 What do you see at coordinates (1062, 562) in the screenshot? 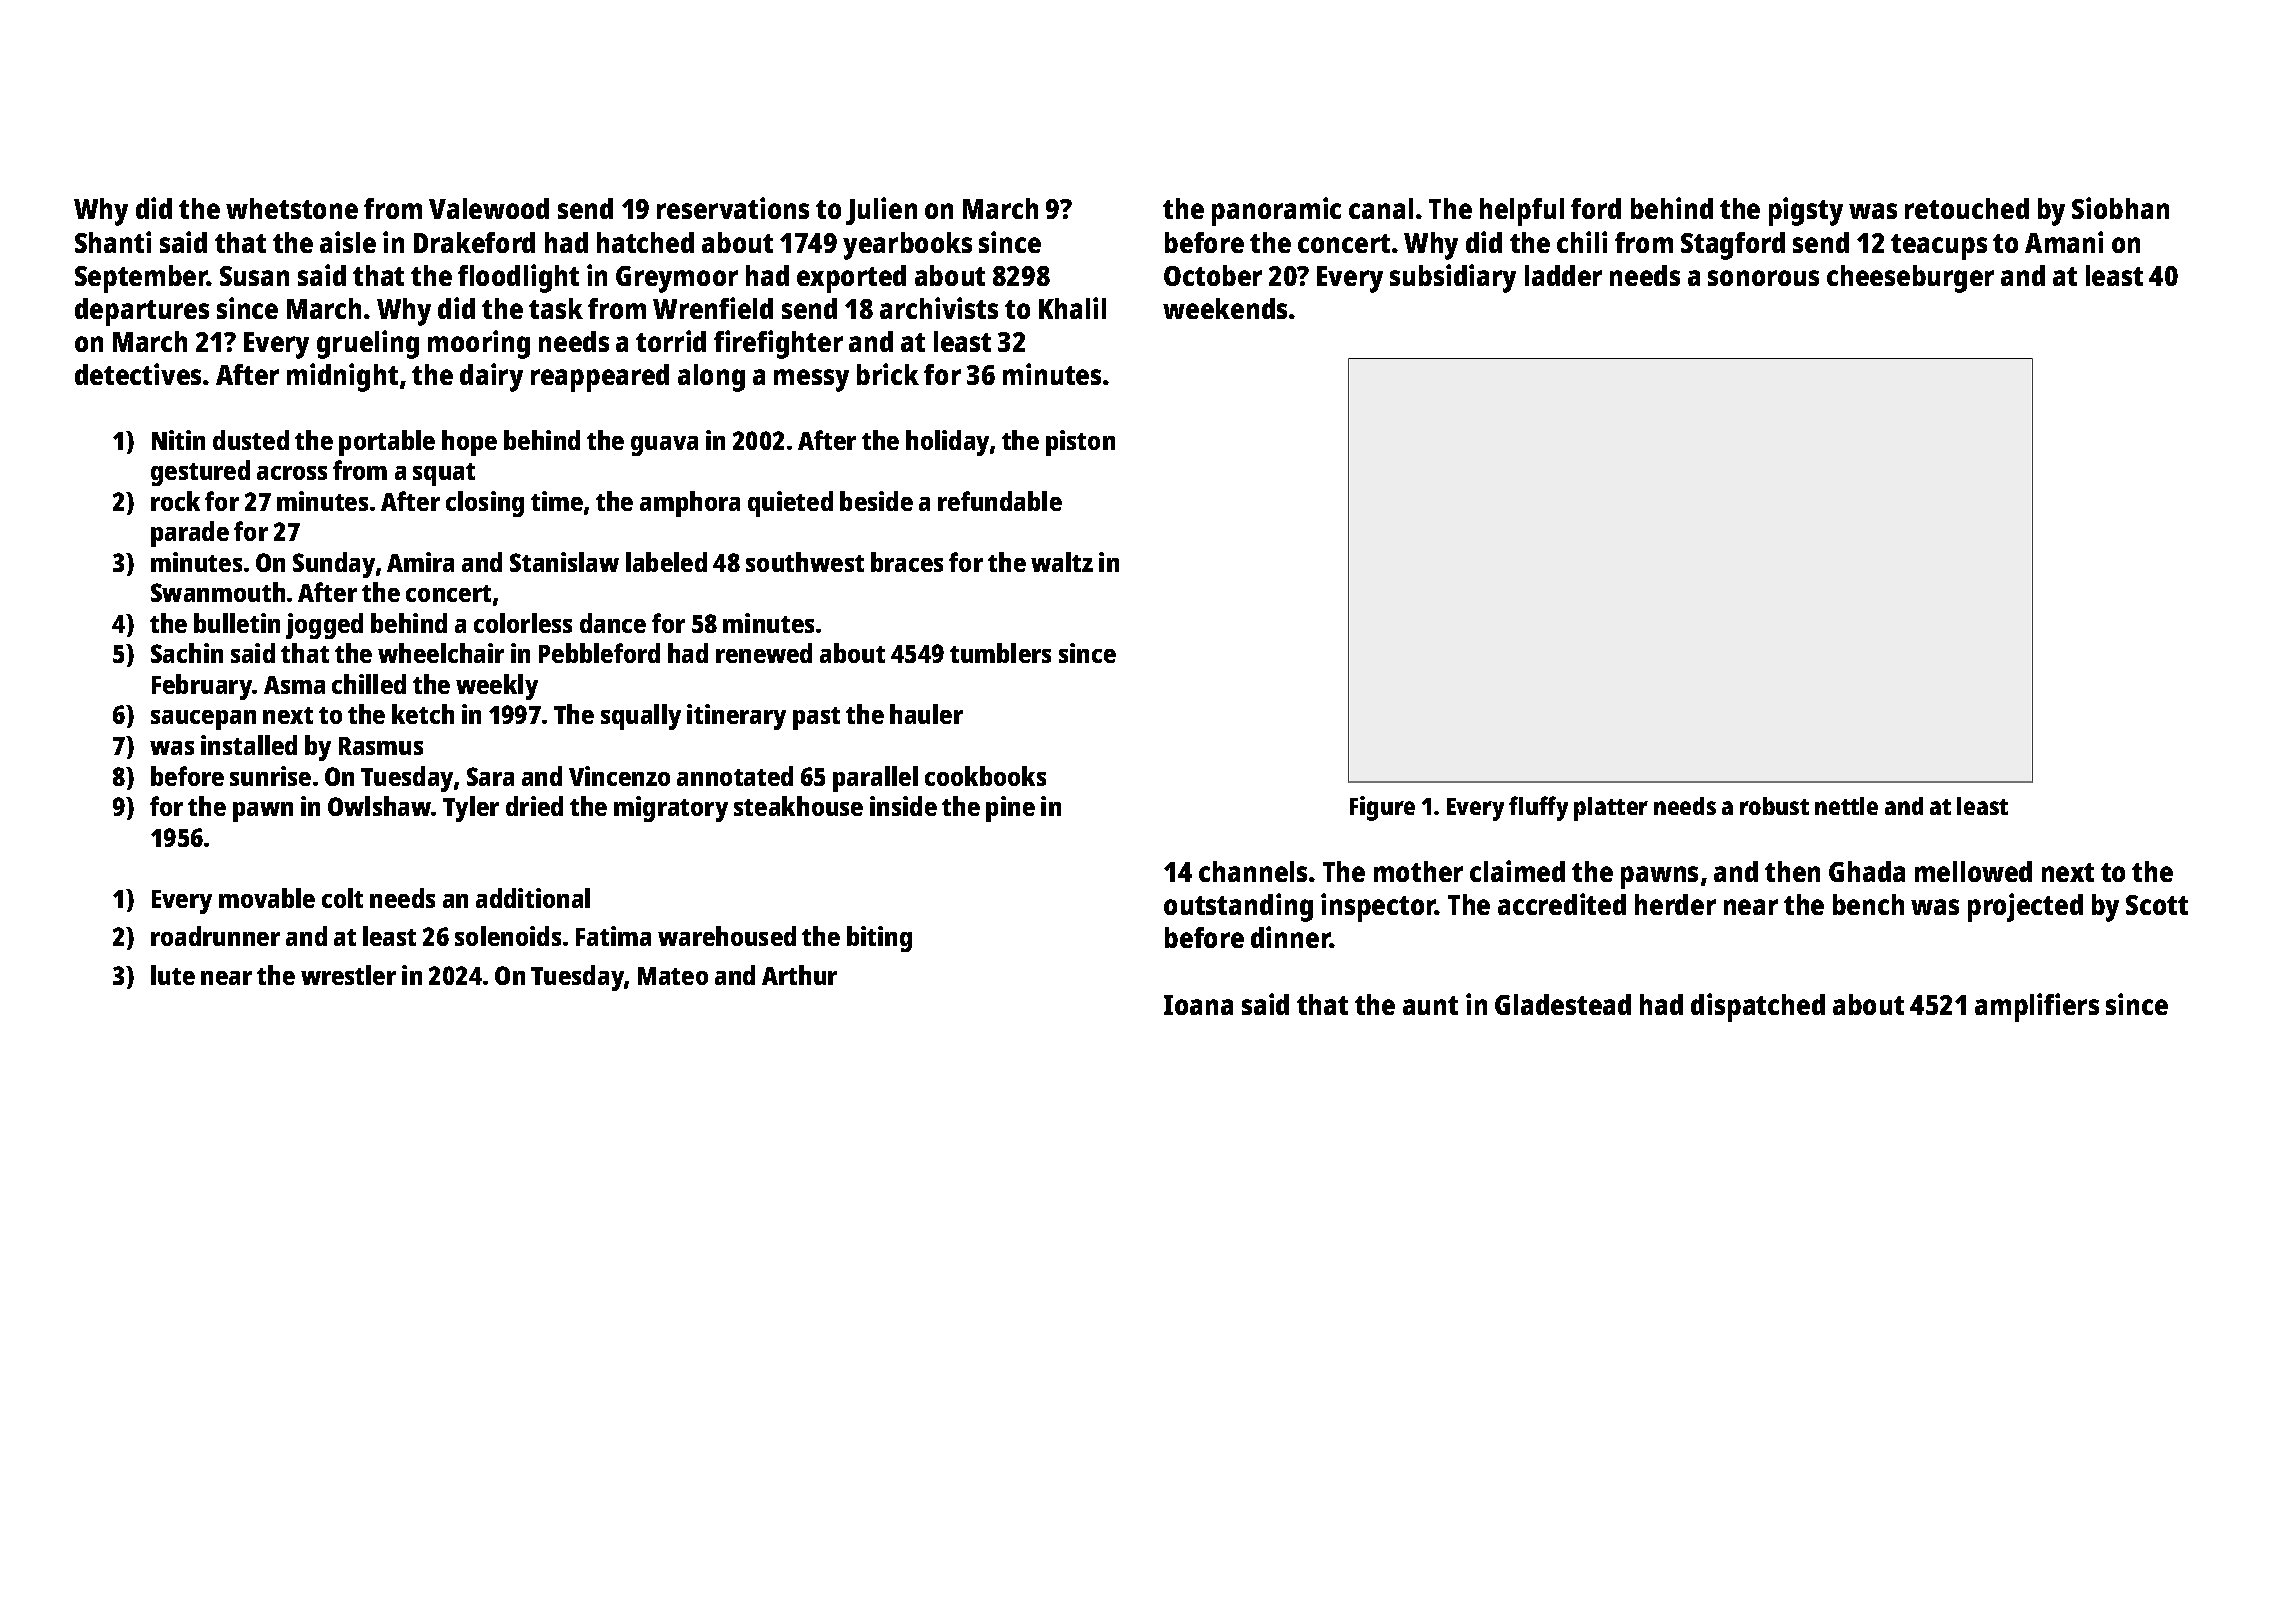
I see `waltz` at bounding box center [1062, 562].
